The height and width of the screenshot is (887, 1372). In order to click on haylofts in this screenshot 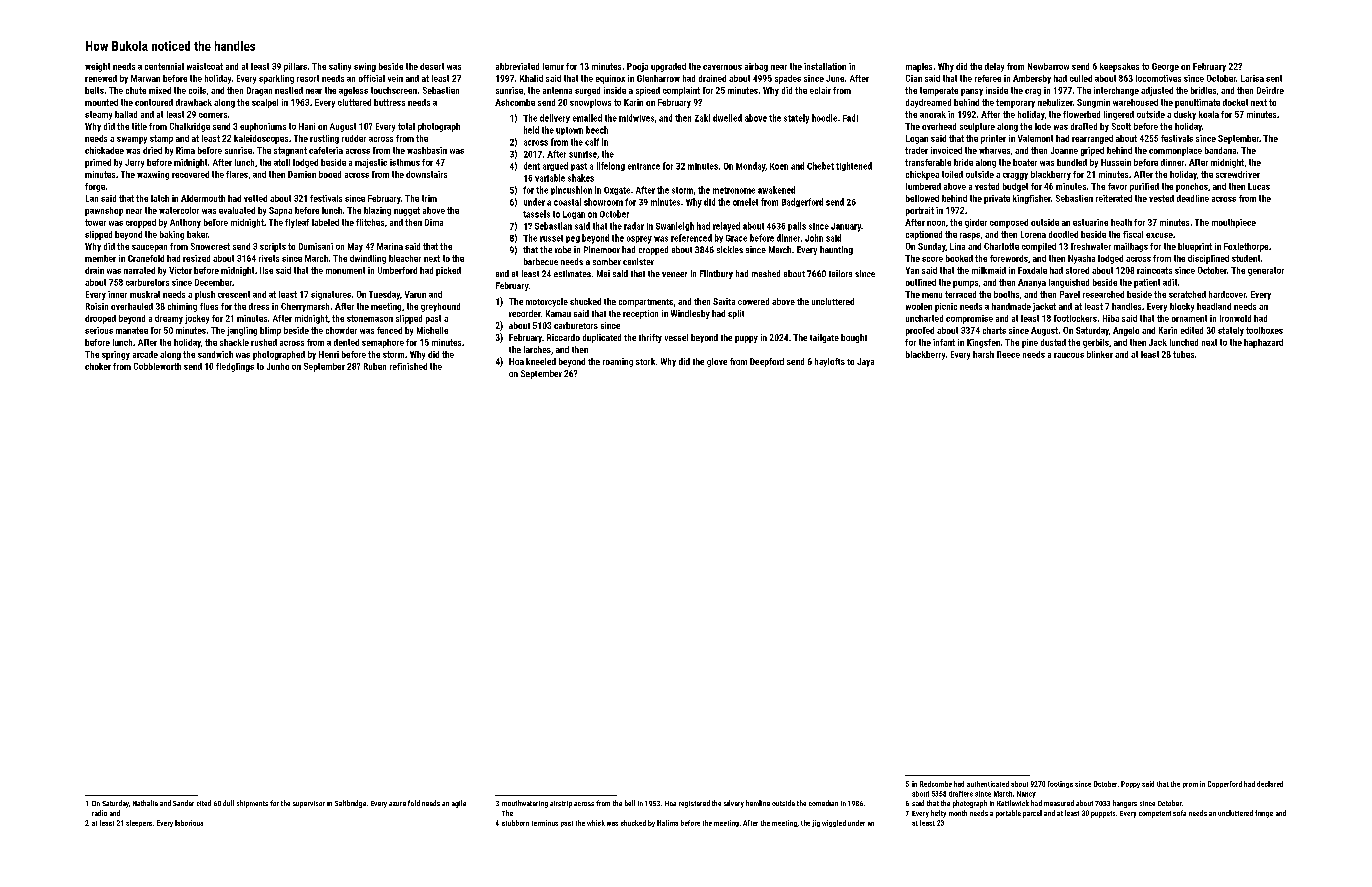, I will do `click(830, 362)`.
